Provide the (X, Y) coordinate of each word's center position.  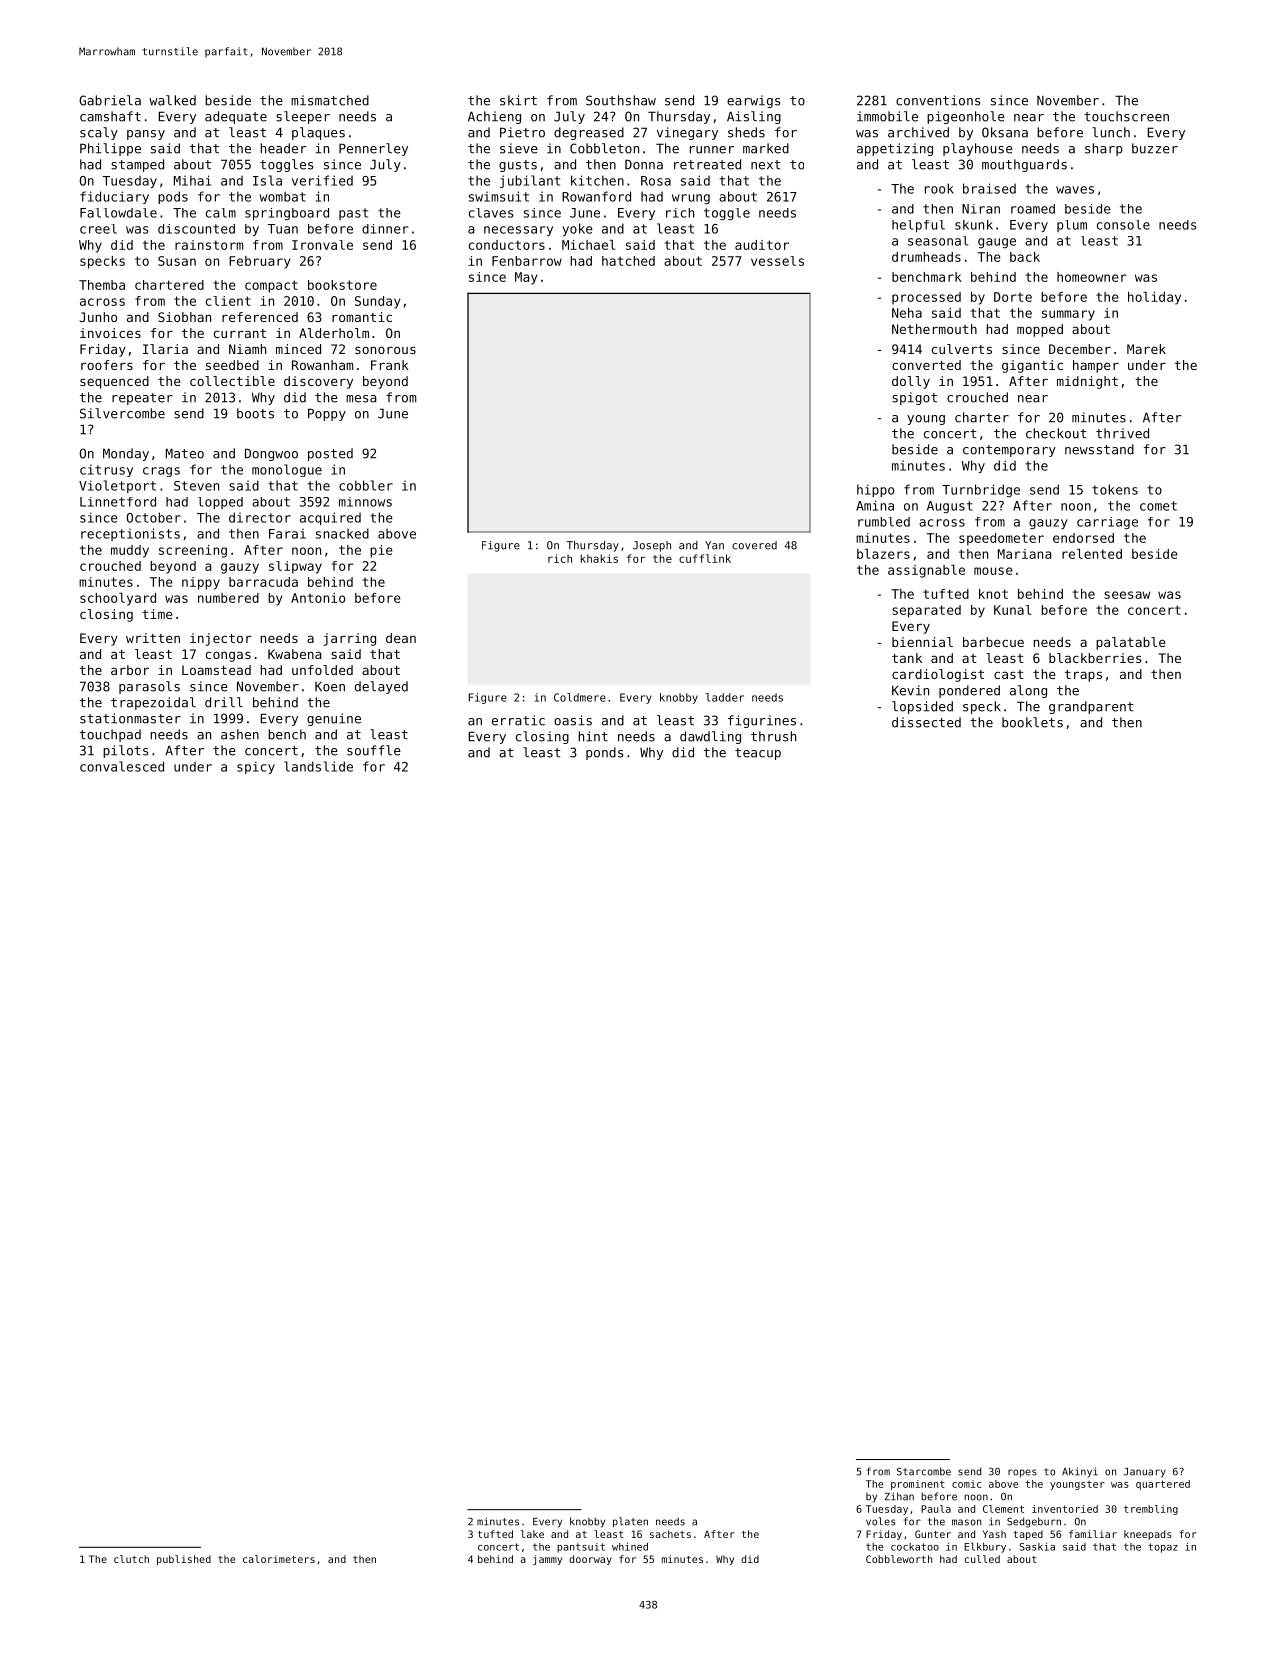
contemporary (1009, 451)
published (184, 1560)
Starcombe (924, 1471)
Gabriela (110, 100)
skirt (518, 100)
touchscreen (1126, 116)
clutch (131, 1559)
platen (630, 1522)
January (1145, 1473)
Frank (390, 365)
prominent (918, 1485)
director (260, 517)
